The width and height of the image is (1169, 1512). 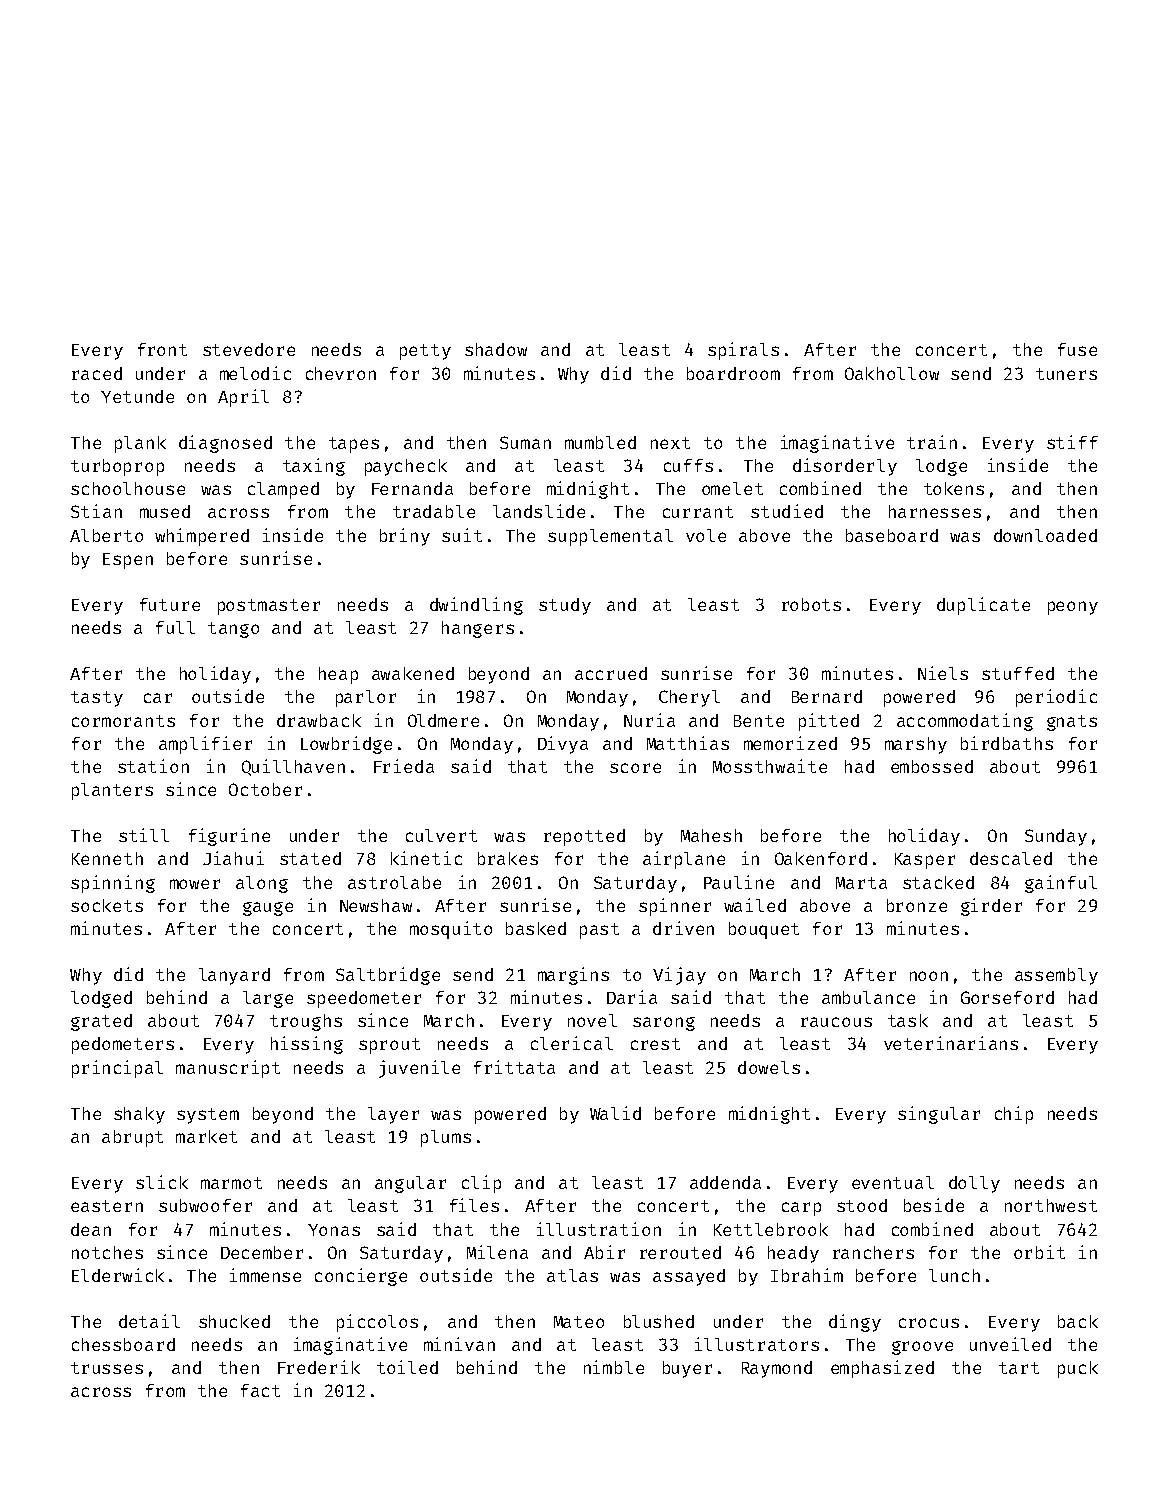 What do you see at coordinates (1077, 349) in the image?
I see `fuse` at bounding box center [1077, 349].
